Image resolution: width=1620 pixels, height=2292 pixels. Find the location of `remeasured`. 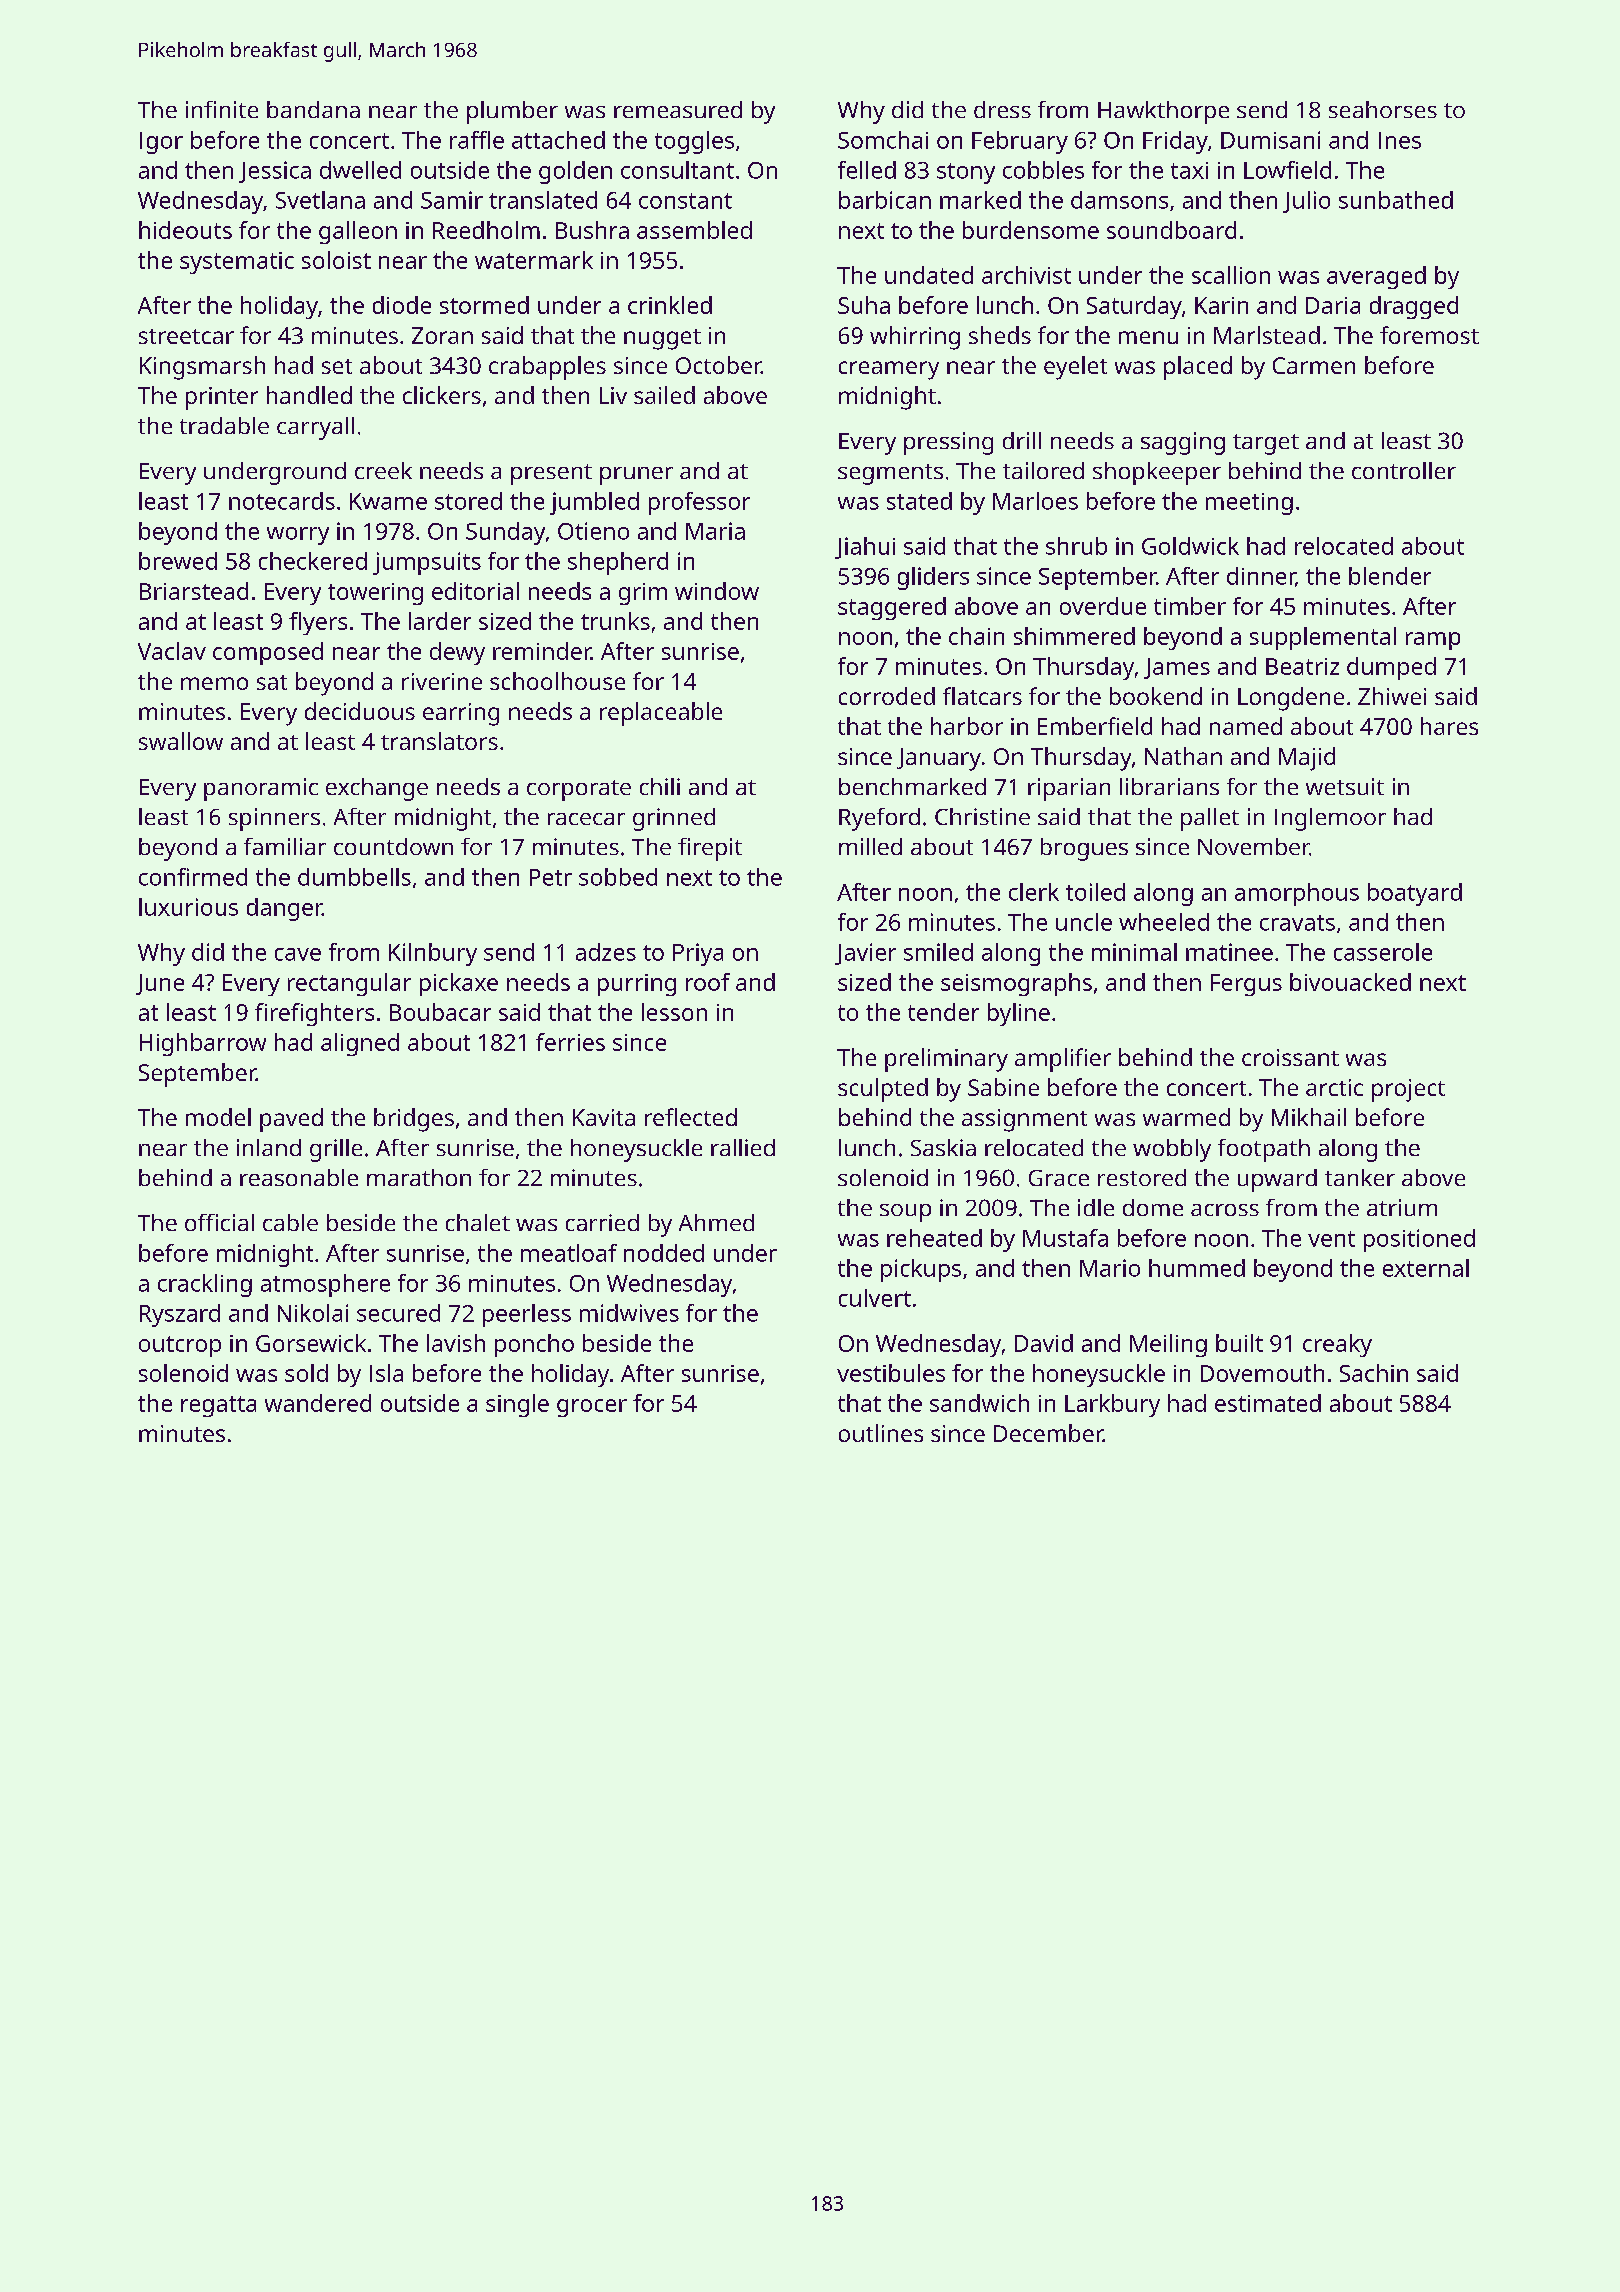

remeasured is located at coordinates (678, 109).
